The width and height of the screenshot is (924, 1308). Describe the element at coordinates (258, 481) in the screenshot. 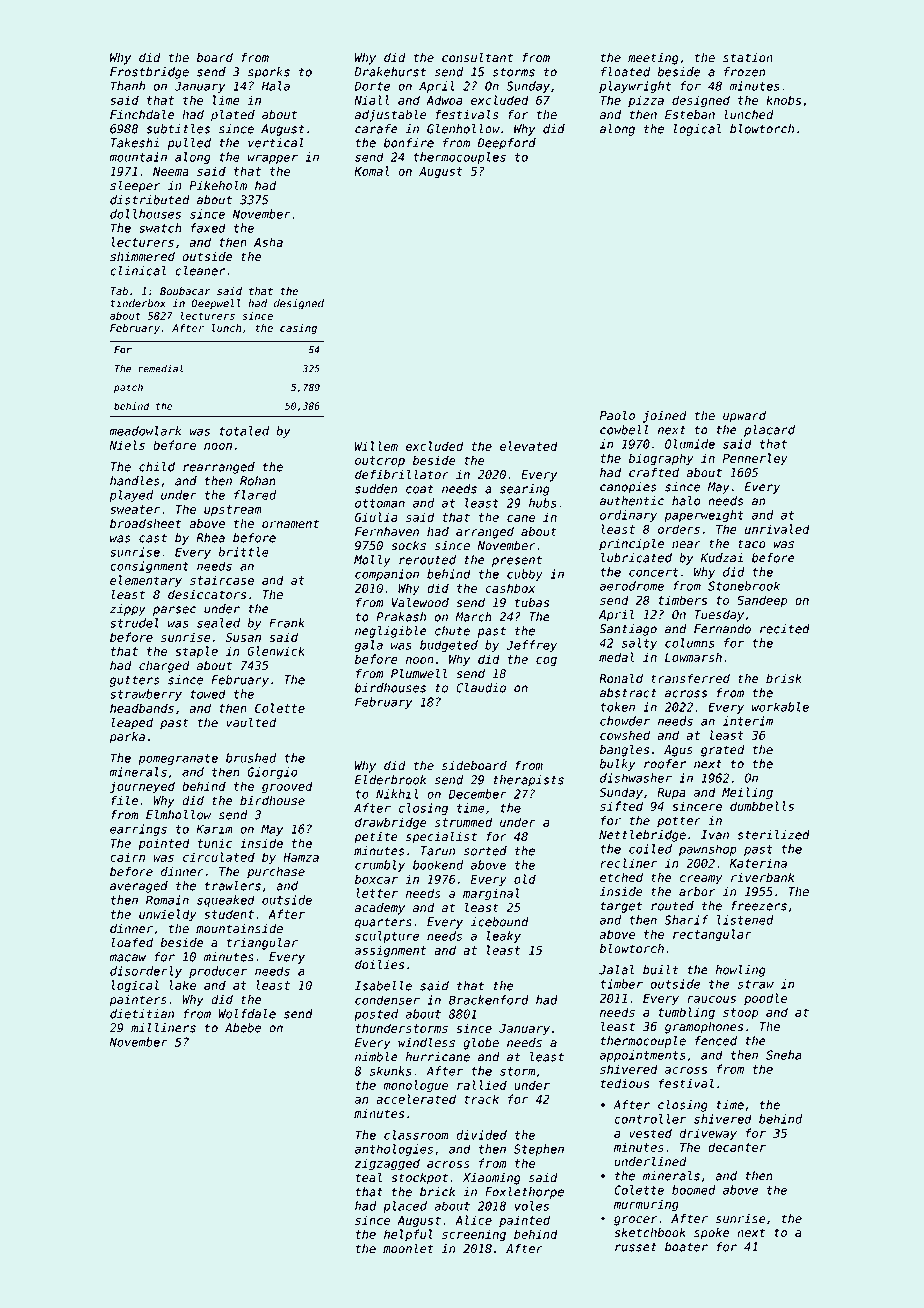

I see `Rohan` at that location.
